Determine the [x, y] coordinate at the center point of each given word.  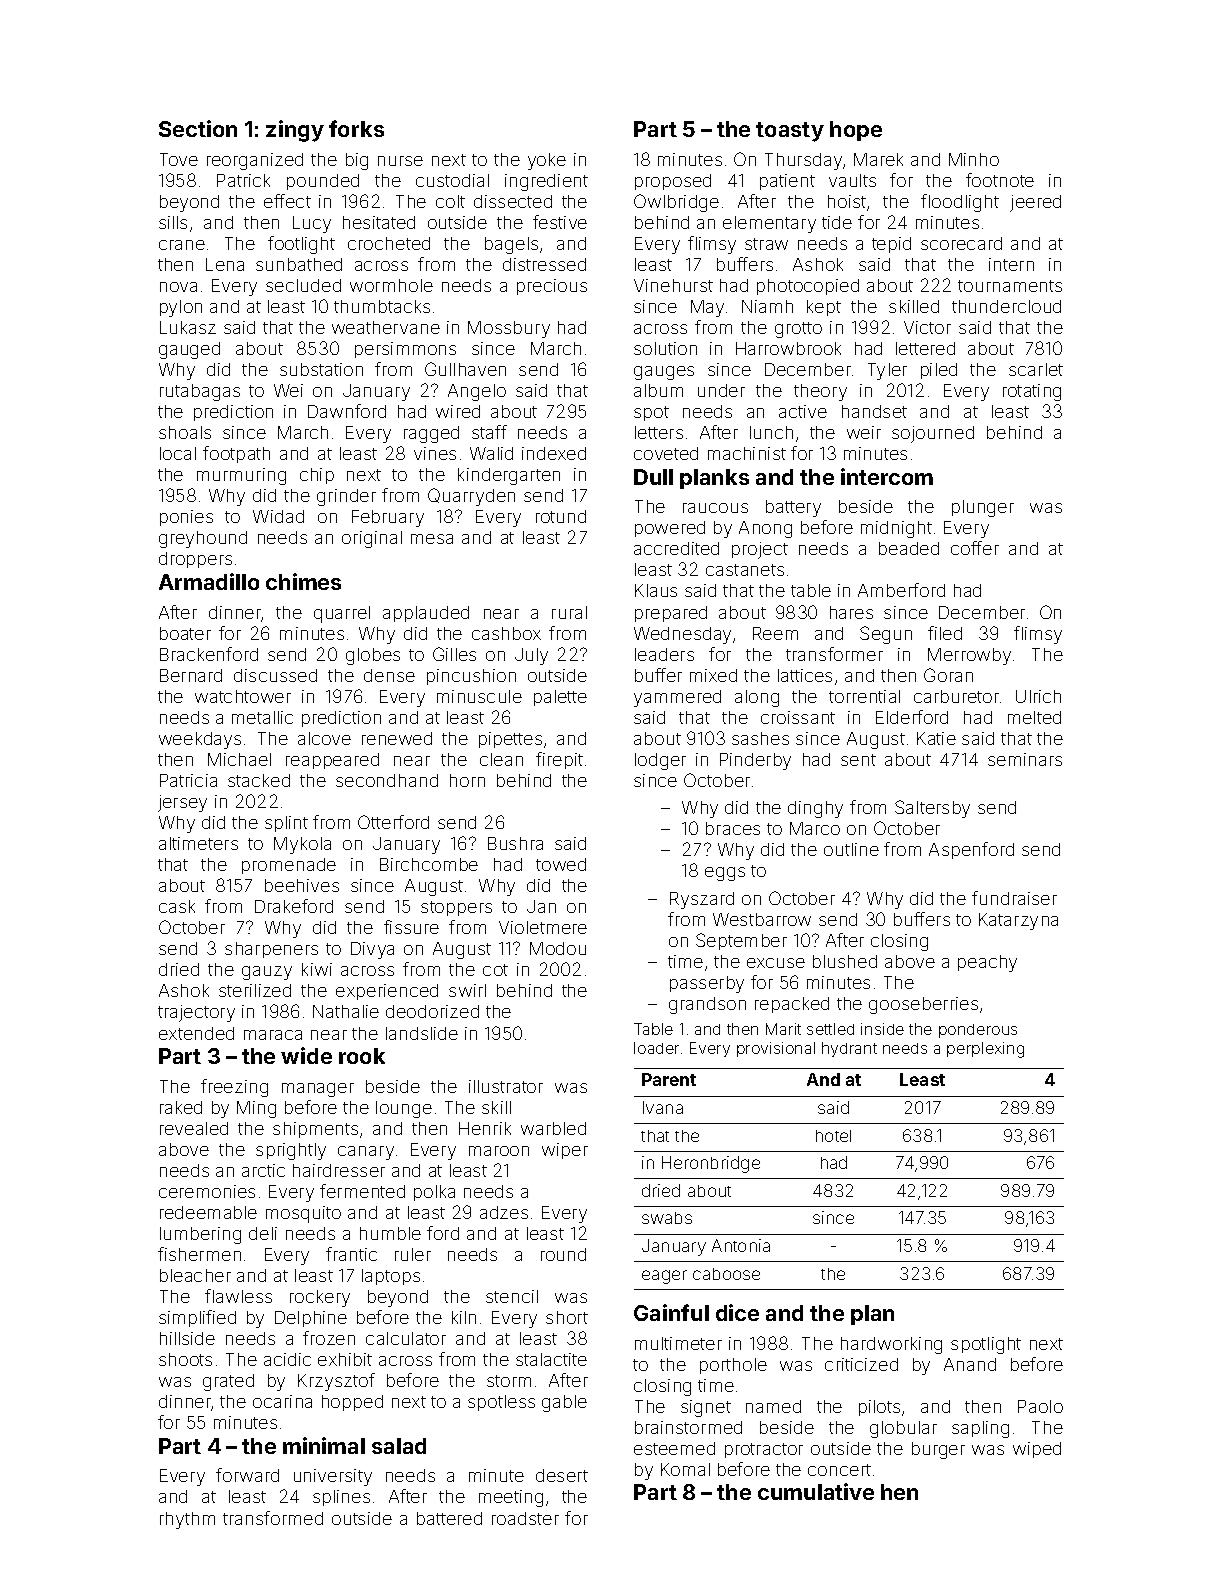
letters [659, 432]
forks [356, 128]
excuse [776, 963]
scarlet [1036, 369]
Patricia [188, 780]
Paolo [1040, 1406]
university [333, 1477]
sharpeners [271, 950]
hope [856, 131]
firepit [559, 760]
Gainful [671, 1312]
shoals [185, 432]
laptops [391, 1277]
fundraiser [1014, 898]
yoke [547, 161]
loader [656, 1048]
